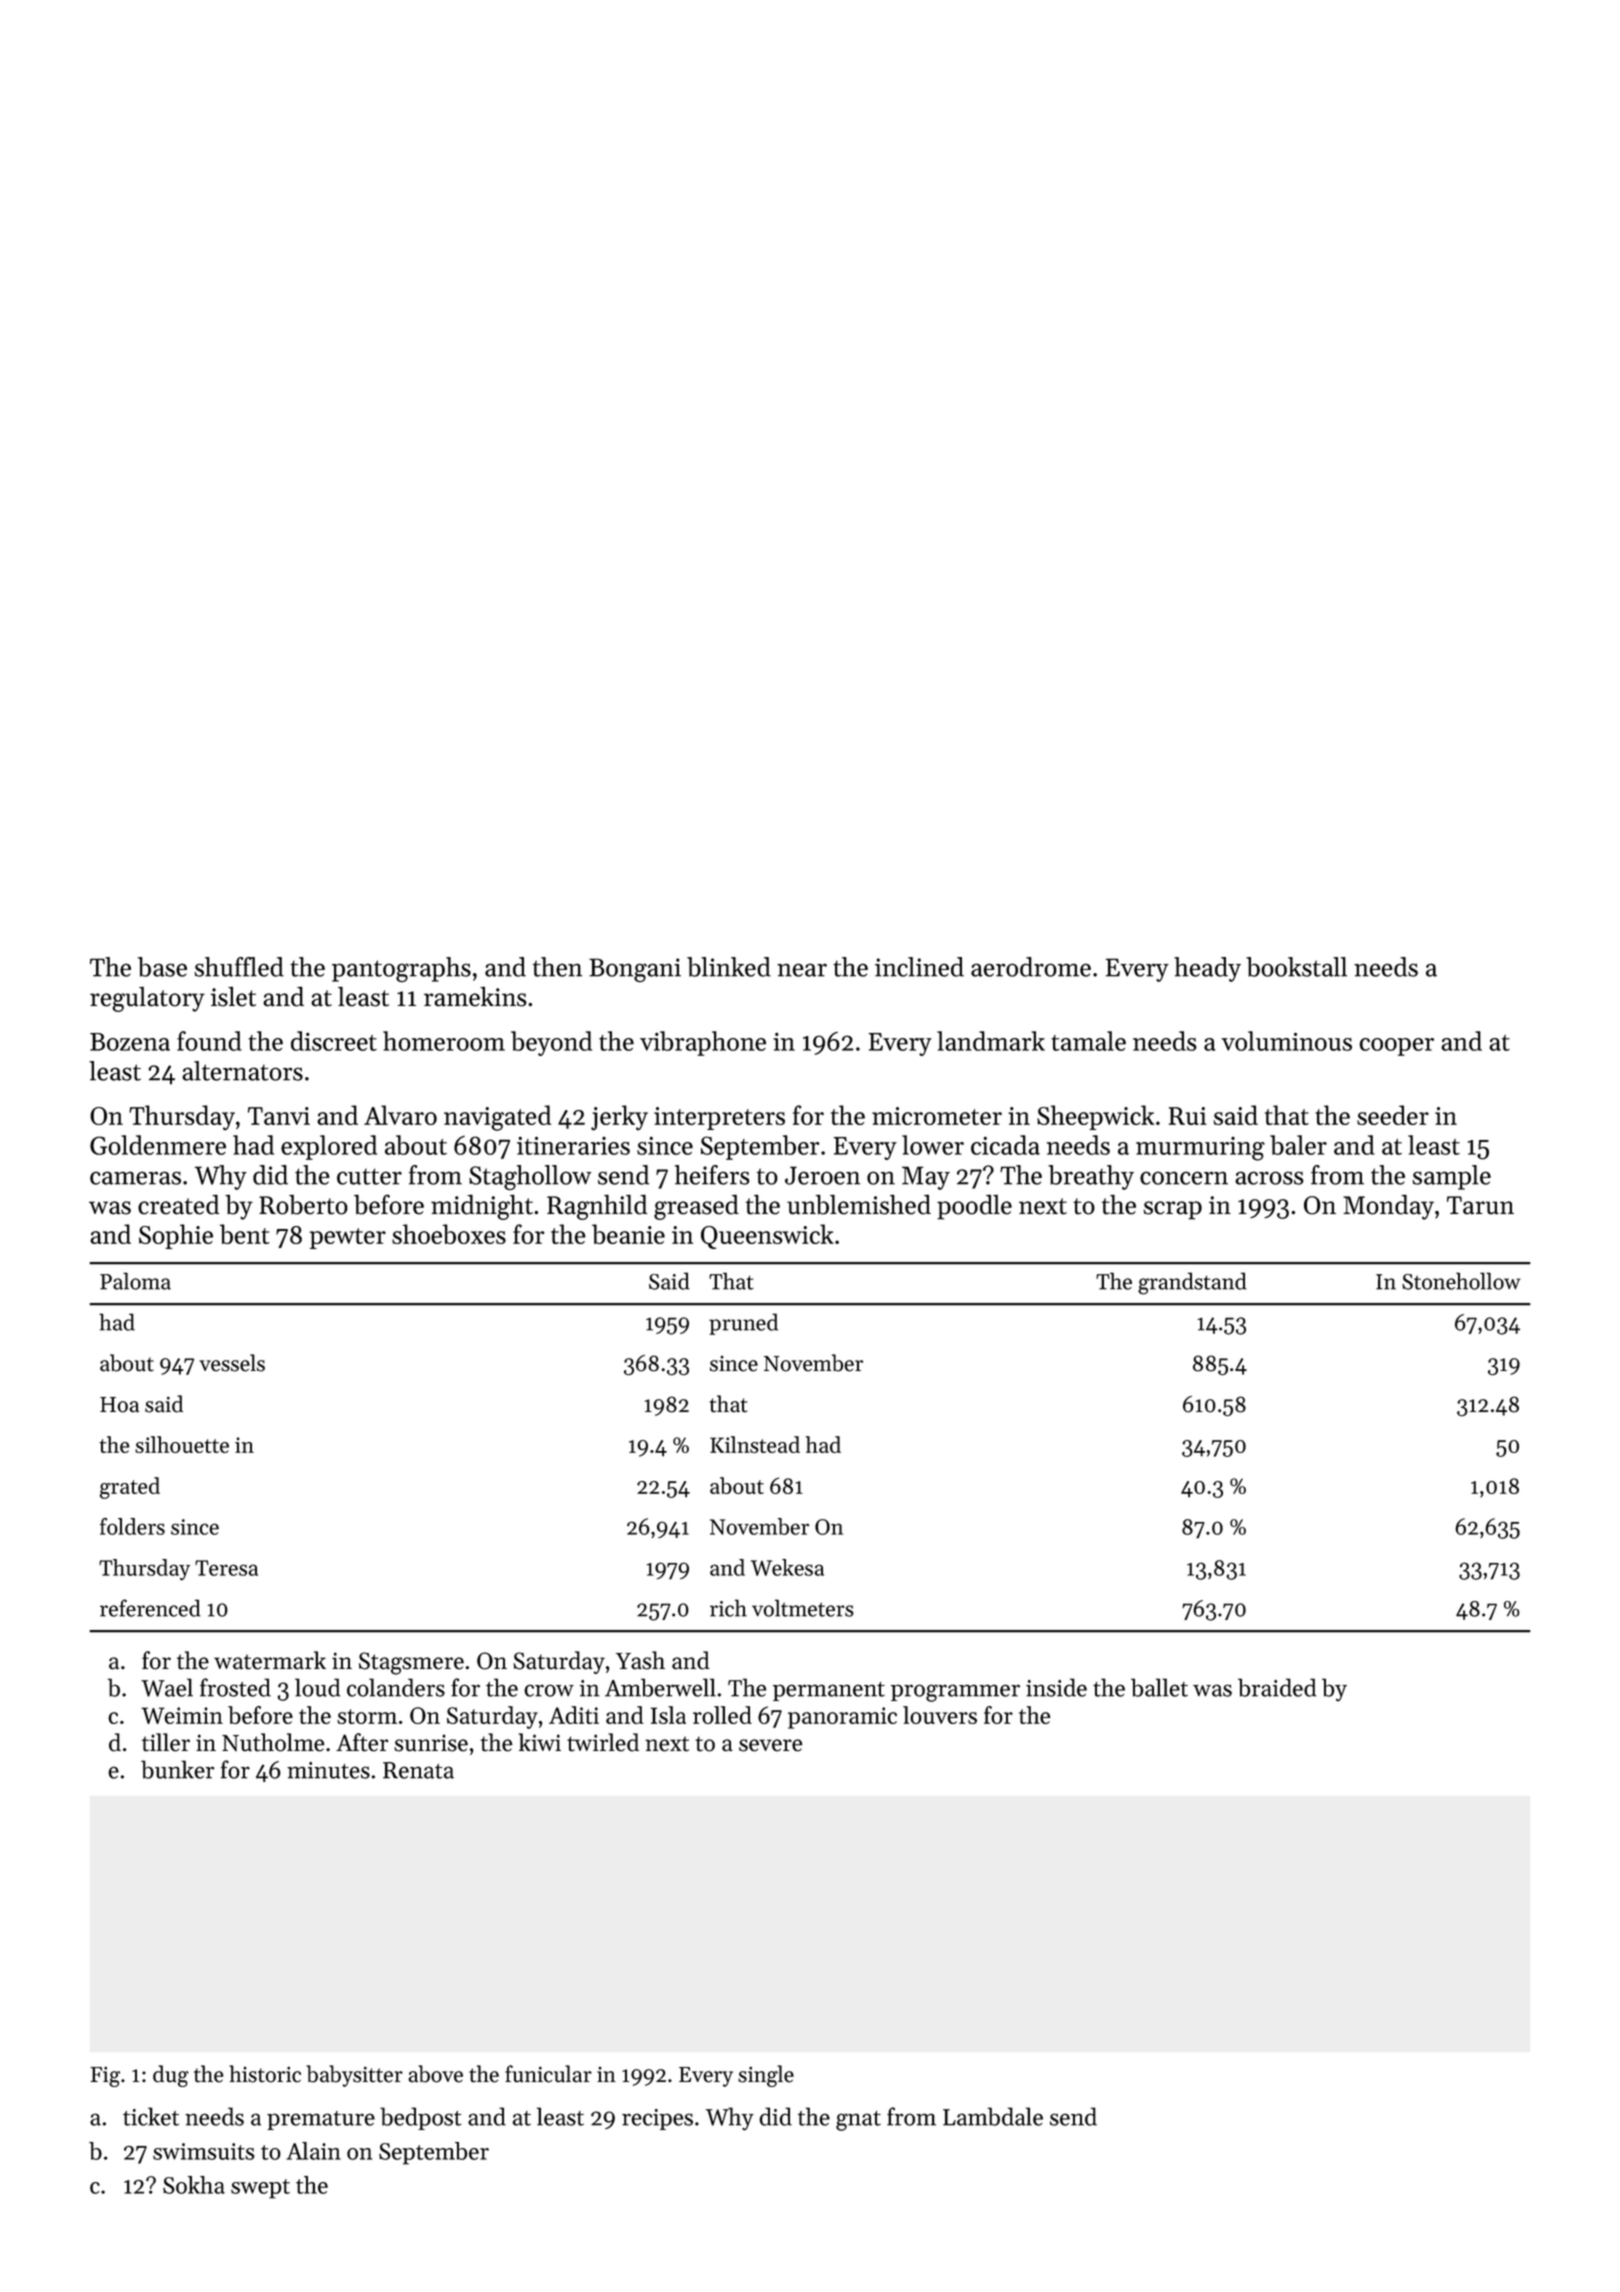  I want to click on Wekesa, so click(787, 1567).
